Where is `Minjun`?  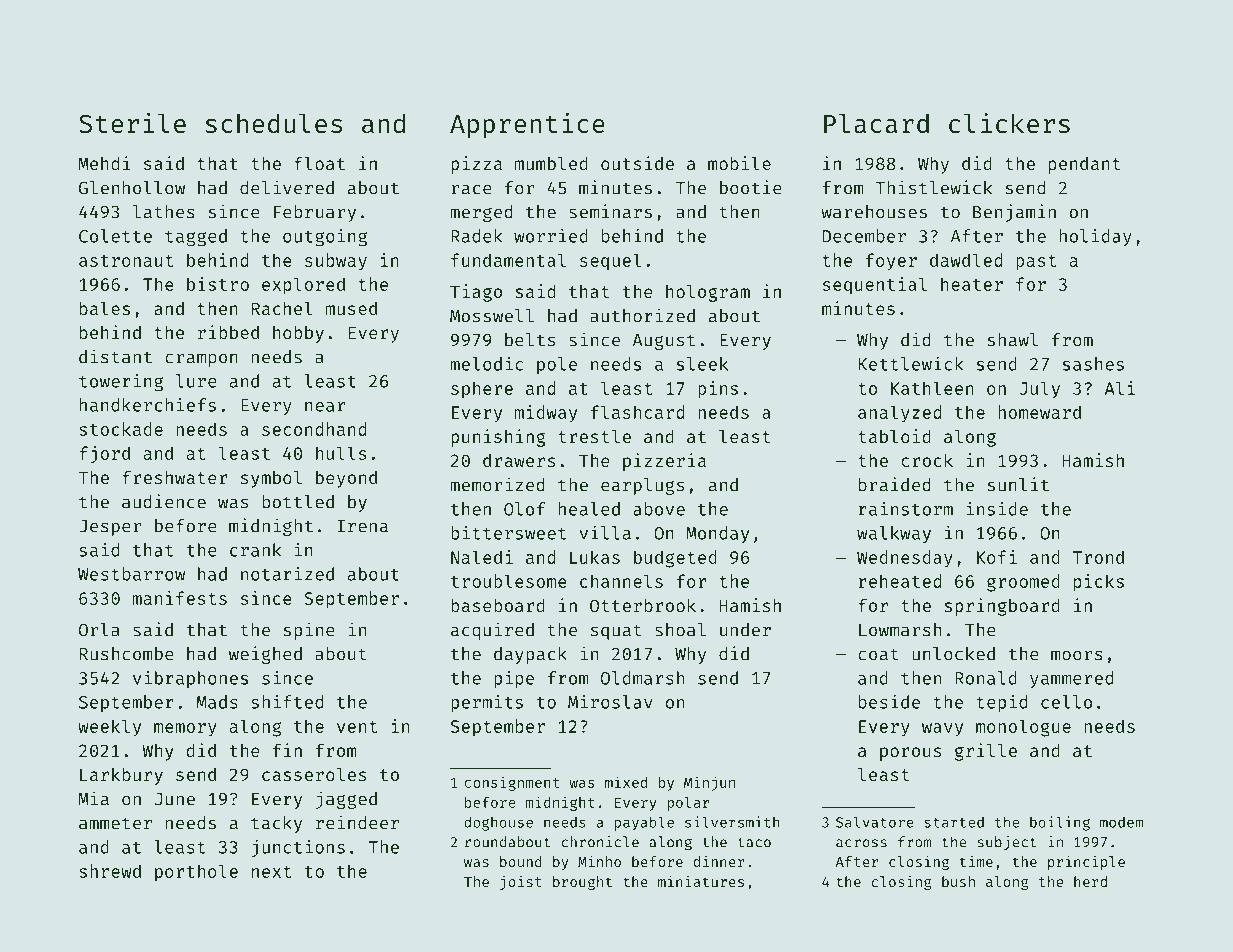
Minjun is located at coordinates (709, 783).
